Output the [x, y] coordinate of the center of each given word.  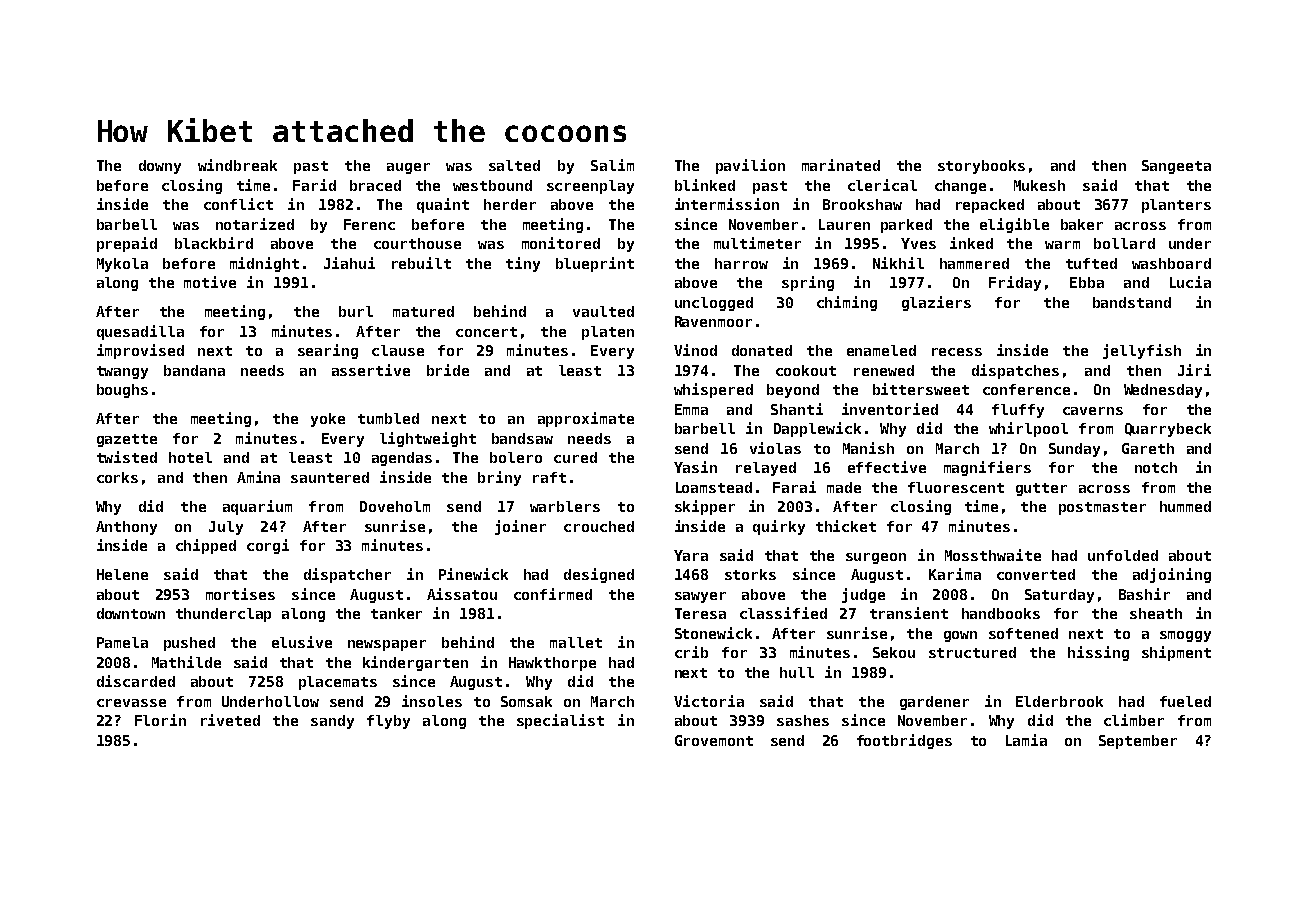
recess [957, 352]
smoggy [1185, 636]
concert [486, 332]
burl [356, 311]
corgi [268, 546]
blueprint [595, 264]
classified [783, 613]
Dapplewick [817, 429]
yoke [328, 420]
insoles [432, 701]
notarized [255, 224]
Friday [1015, 283]
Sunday [1074, 450]
